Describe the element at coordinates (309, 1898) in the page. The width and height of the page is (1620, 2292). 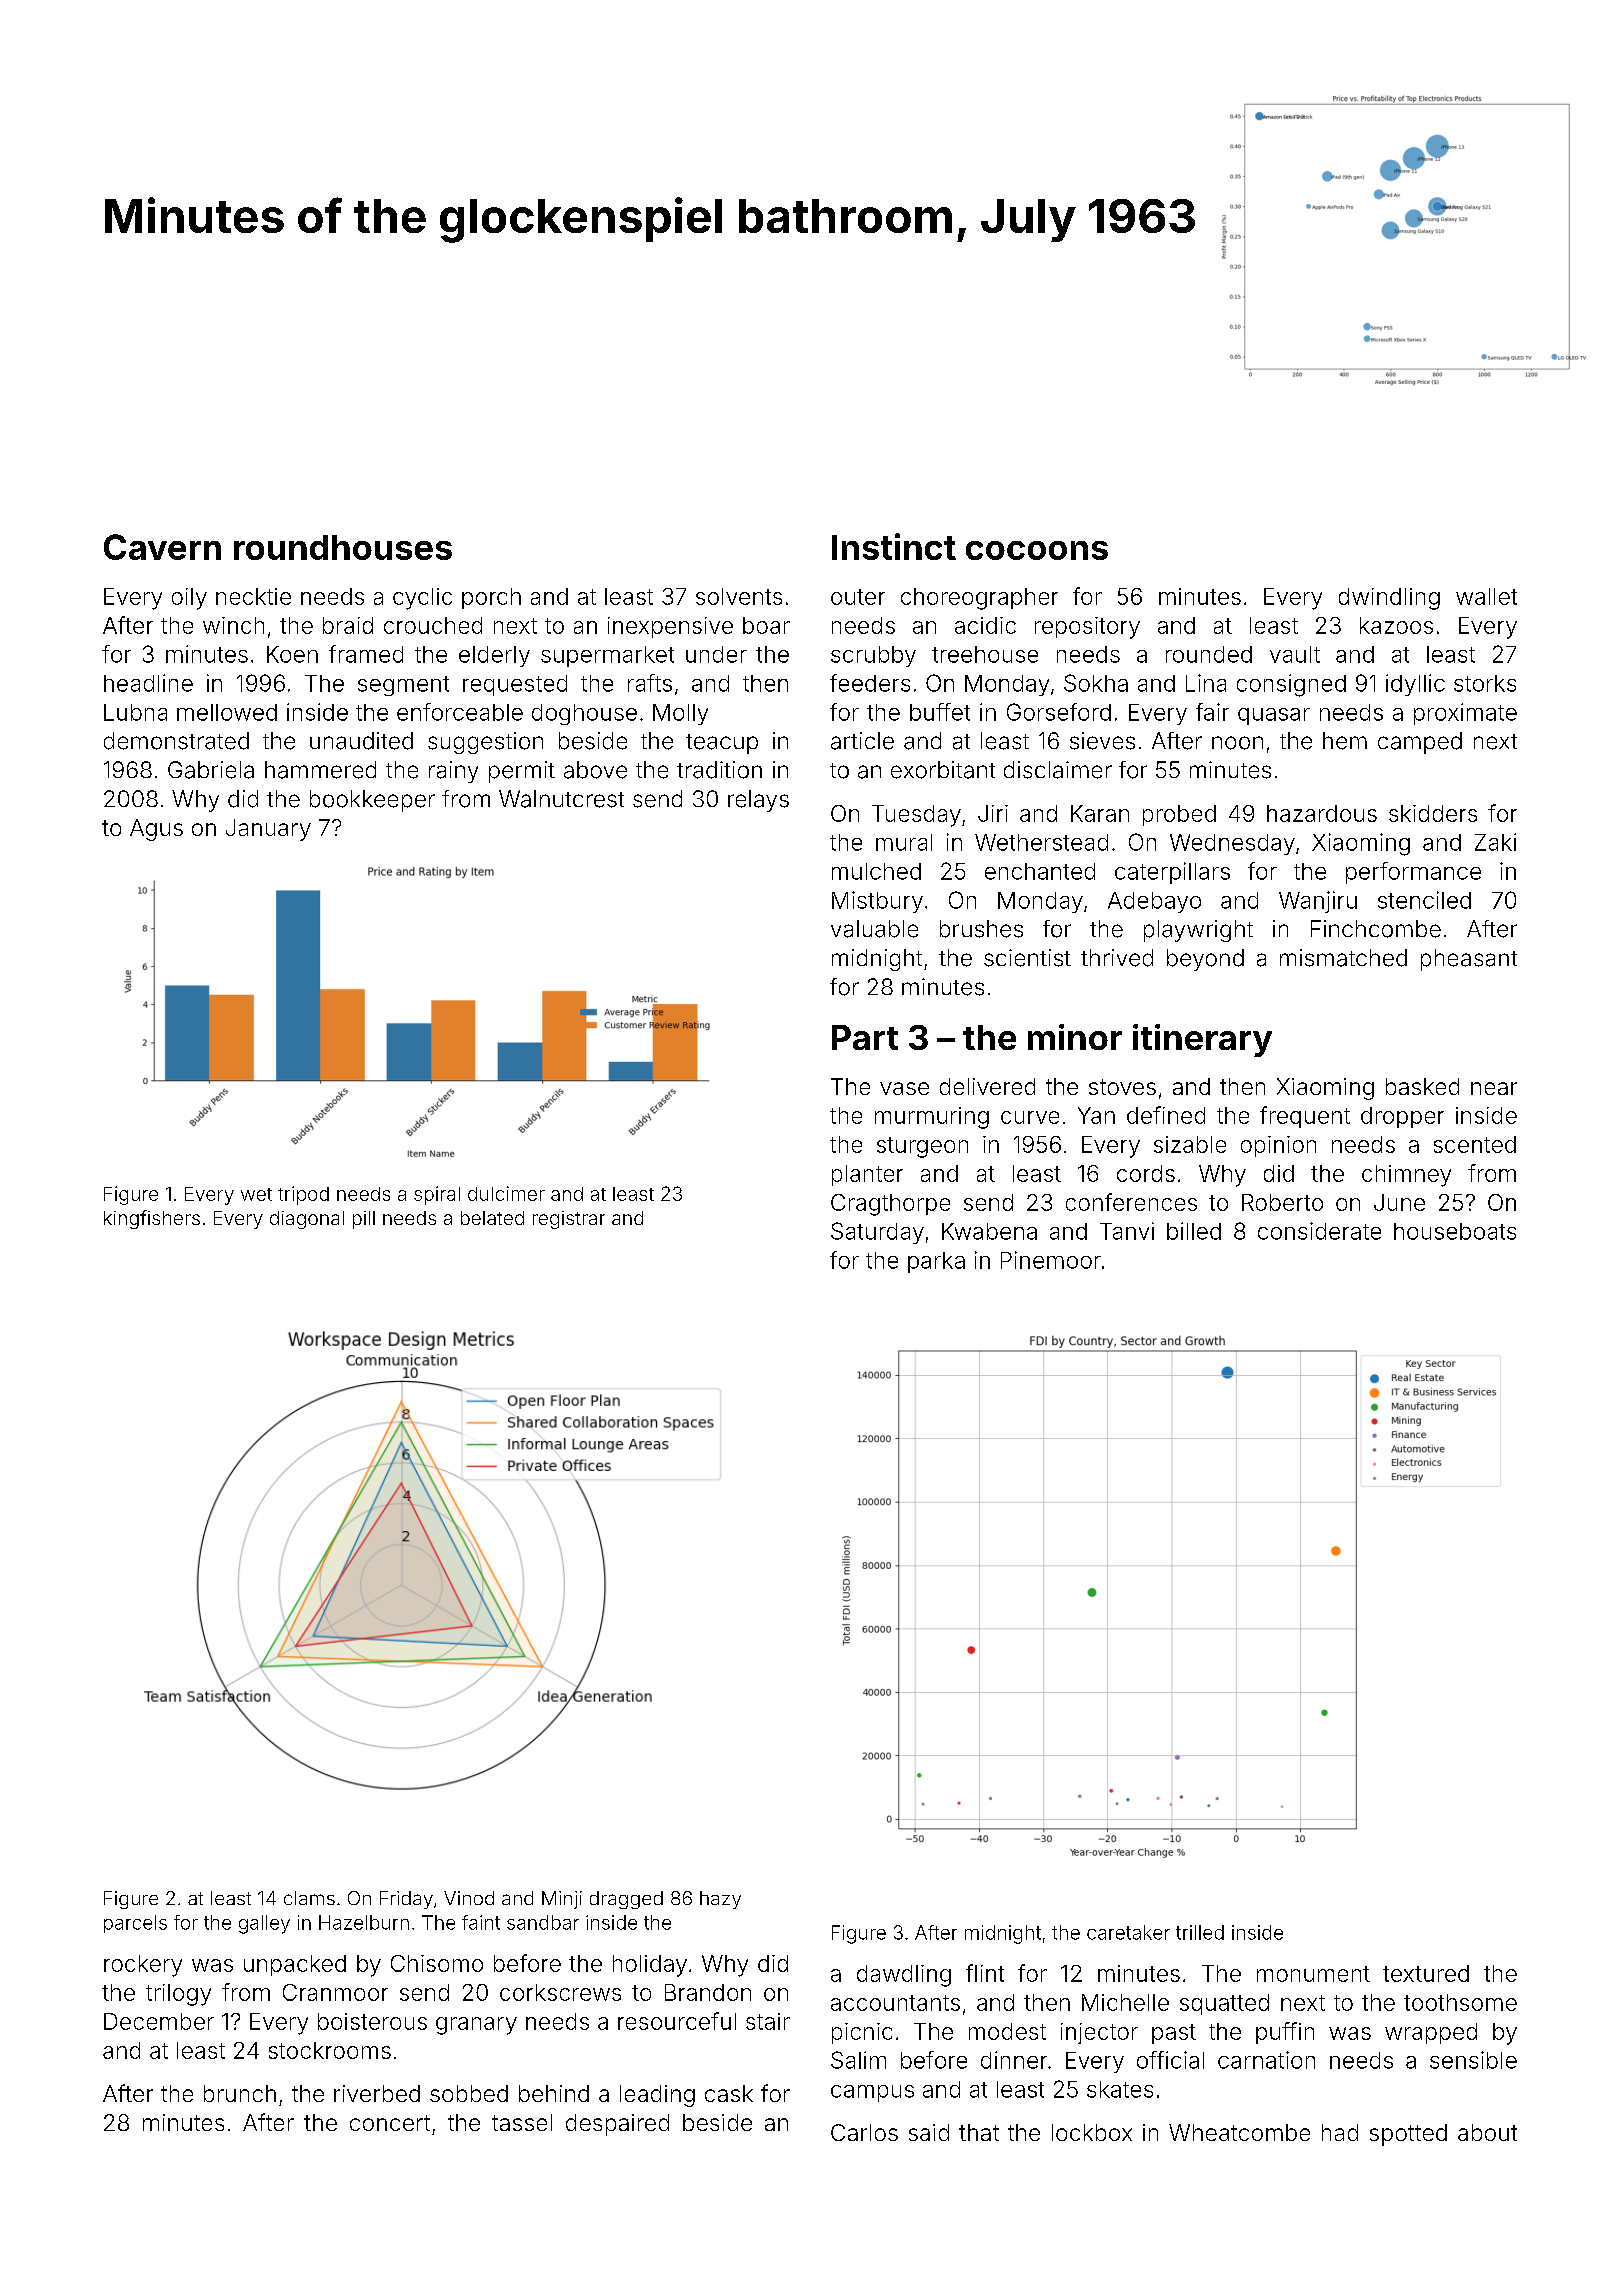
I see `clams` at that location.
